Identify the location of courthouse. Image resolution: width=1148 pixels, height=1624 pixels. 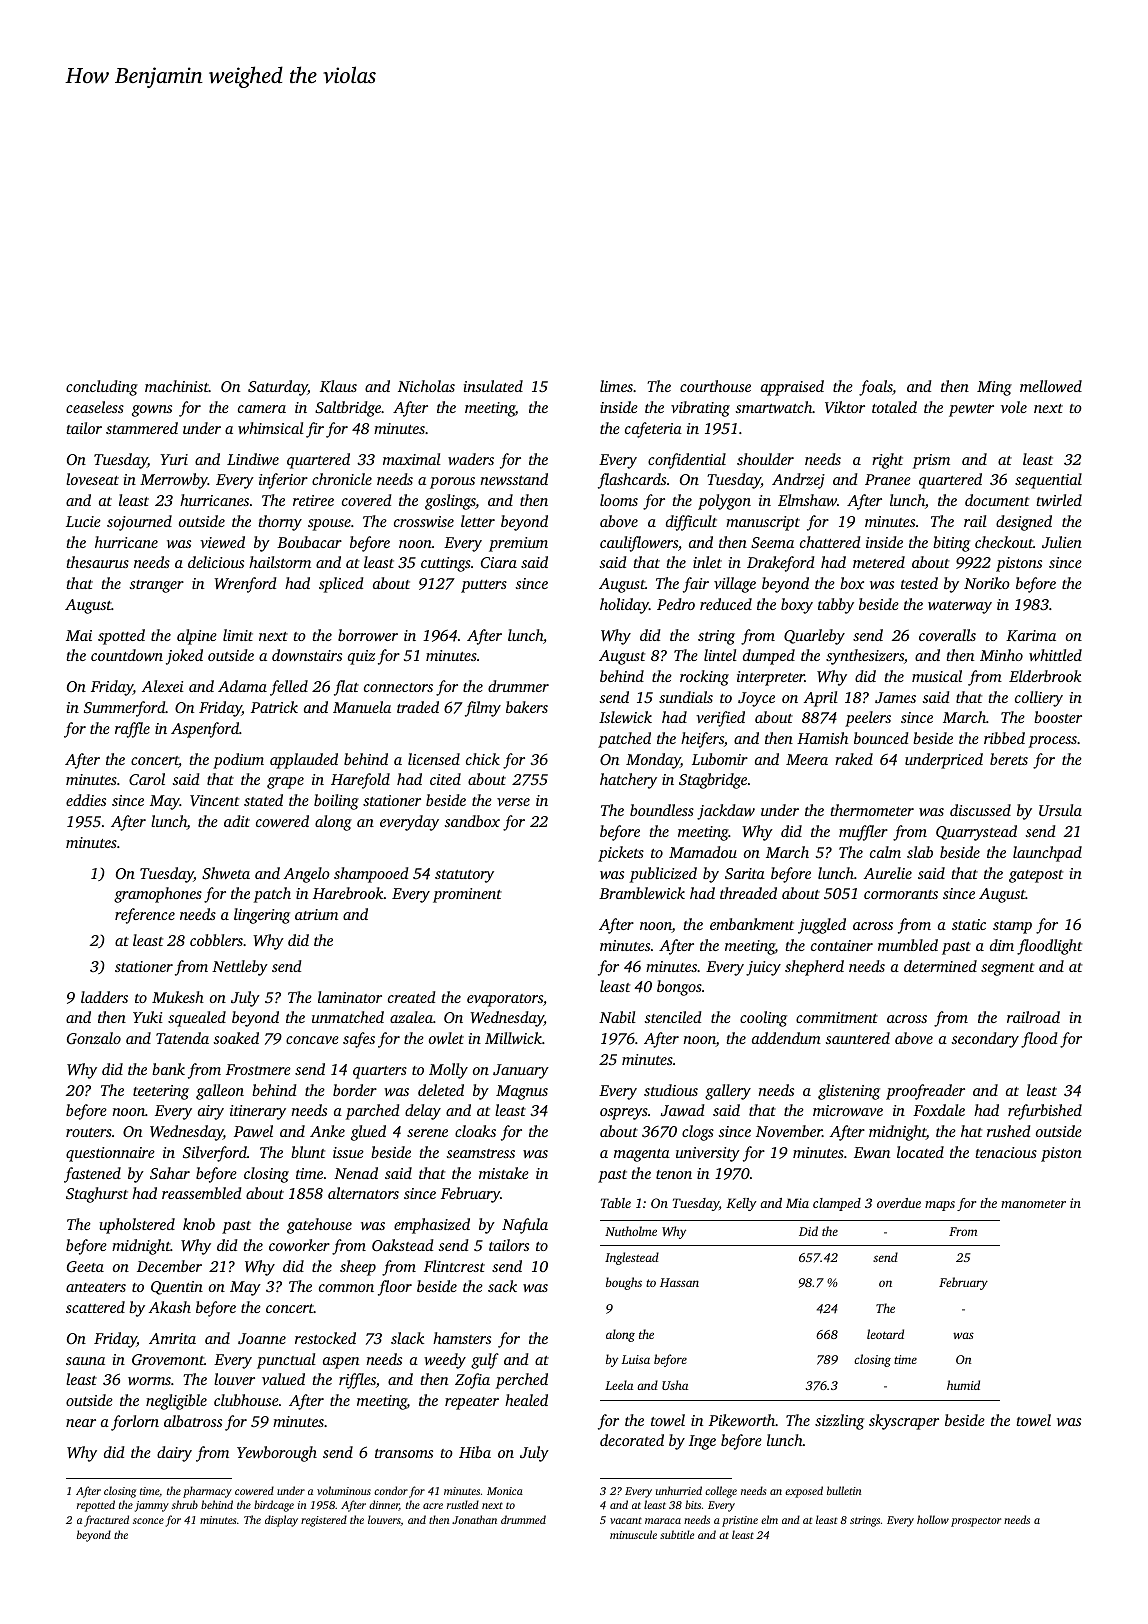
(715, 386).
